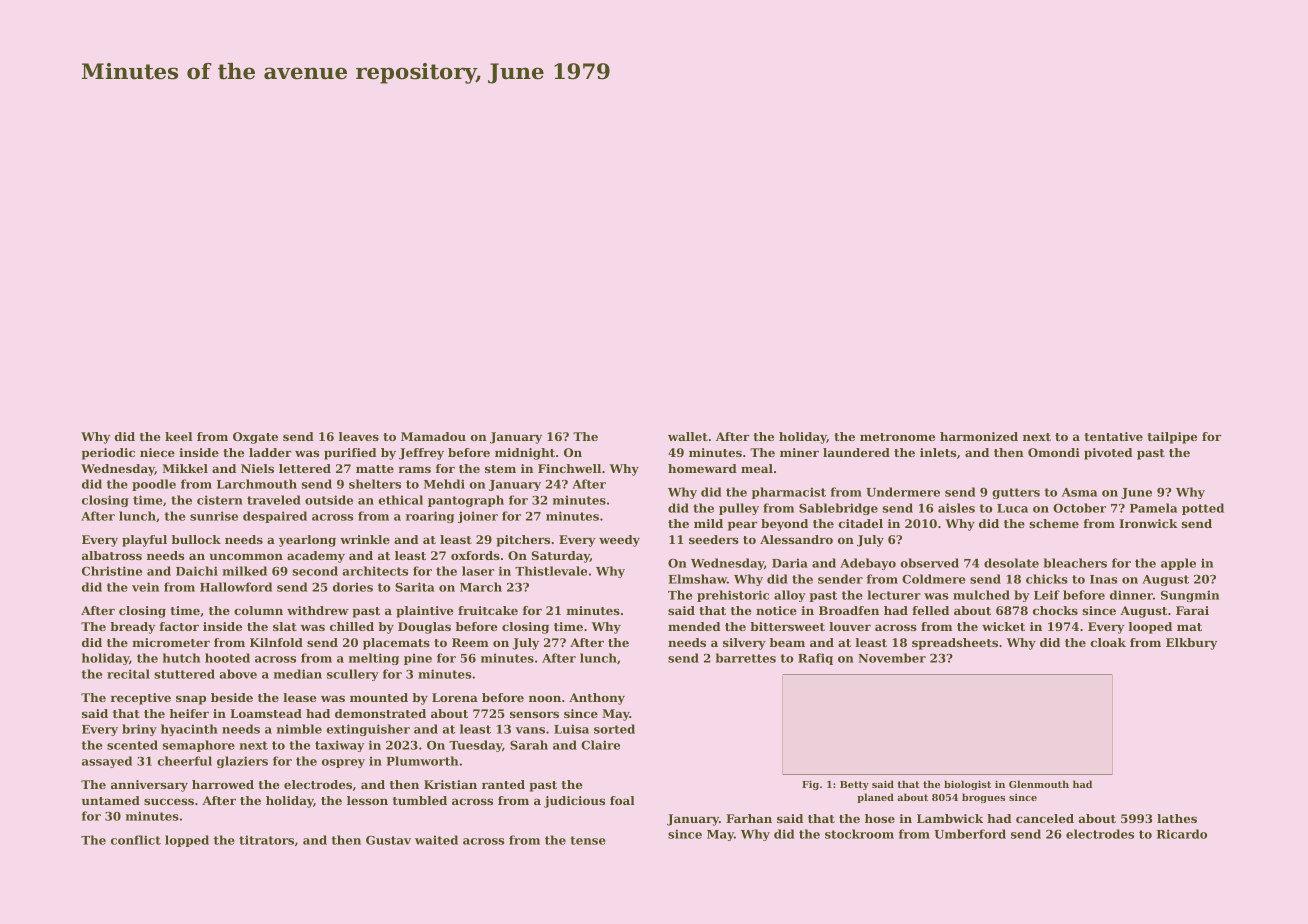 Image resolution: width=1308 pixels, height=924 pixels. What do you see at coordinates (733, 596) in the document?
I see `prehistoric` at bounding box center [733, 596].
